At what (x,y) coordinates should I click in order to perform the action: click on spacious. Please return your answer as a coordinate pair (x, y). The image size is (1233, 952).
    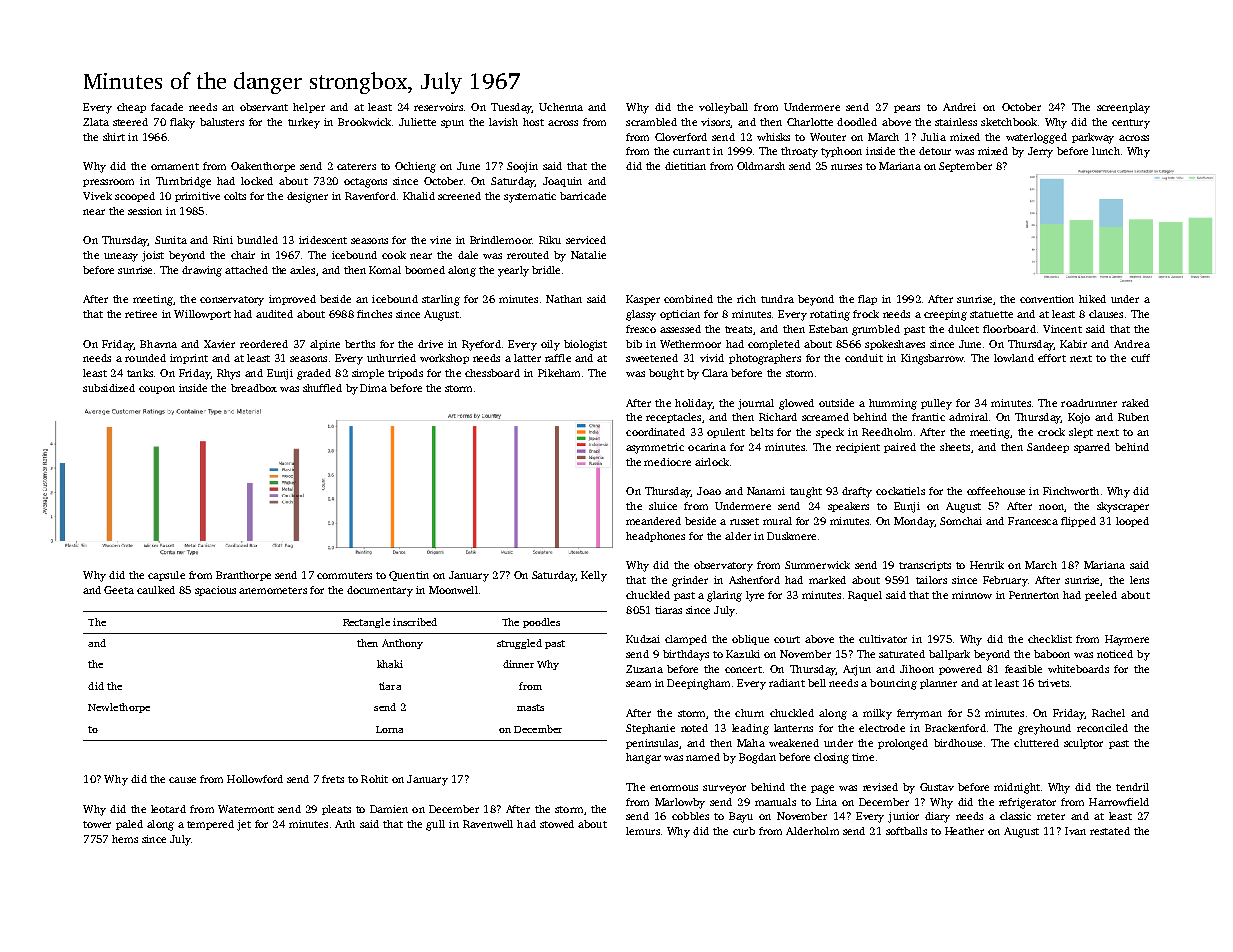
    Looking at the image, I should click on (215, 591).
